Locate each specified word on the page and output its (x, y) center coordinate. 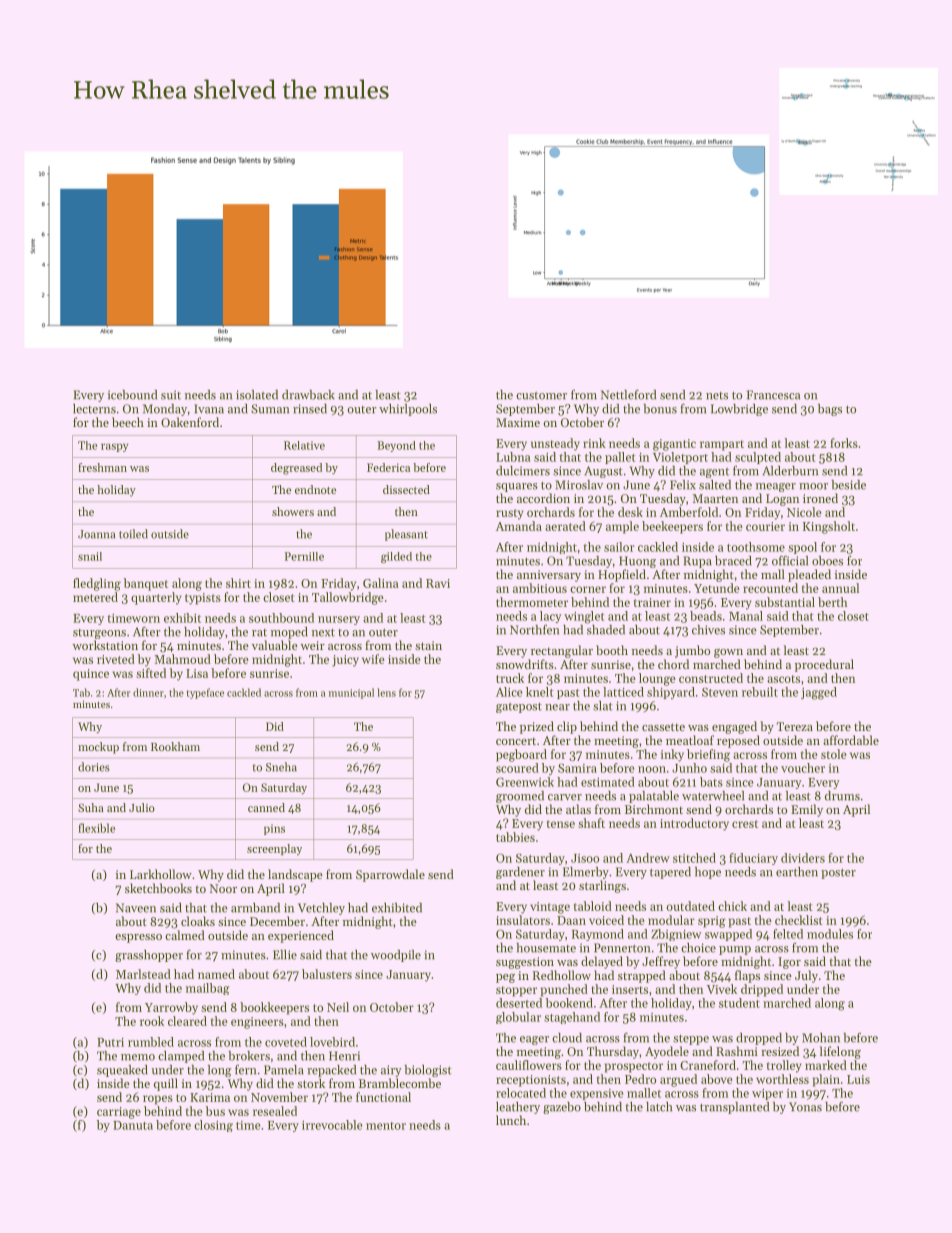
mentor (386, 1126)
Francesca (773, 395)
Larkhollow (161, 874)
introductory (694, 824)
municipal (351, 693)
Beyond (396, 446)
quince (91, 675)
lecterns (94, 409)
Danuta (133, 1125)
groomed (520, 797)
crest (745, 824)
